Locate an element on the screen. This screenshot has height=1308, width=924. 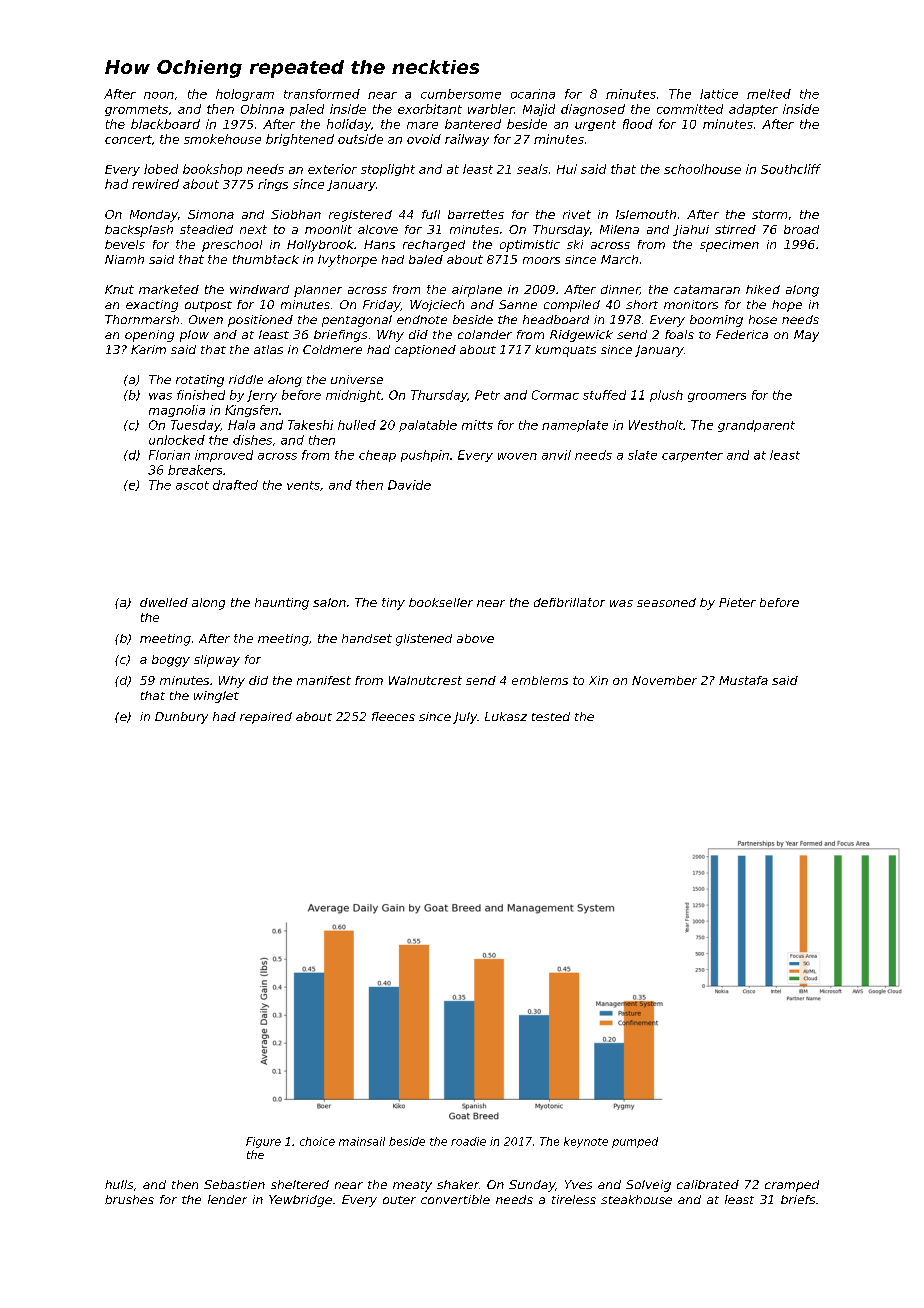
Westholt is located at coordinates (656, 425).
